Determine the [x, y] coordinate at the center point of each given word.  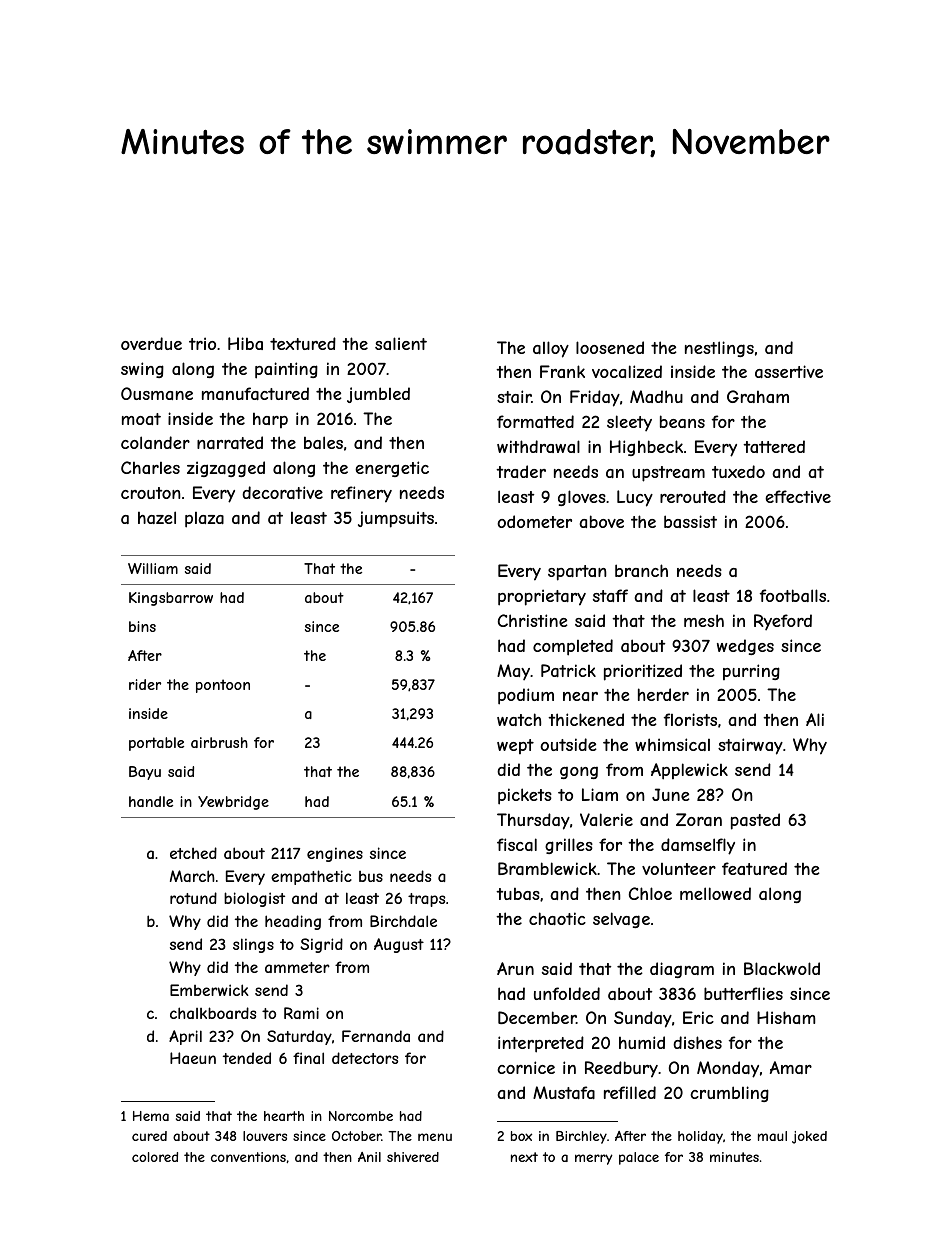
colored [155, 1157]
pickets [525, 796]
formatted [535, 421]
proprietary [542, 597]
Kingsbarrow [171, 599]
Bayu [145, 773]
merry [594, 1159]
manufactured [255, 393]
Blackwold [782, 968]
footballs [793, 595]
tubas [518, 894]
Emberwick [209, 990]
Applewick [689, 771]
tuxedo [738, 471]
